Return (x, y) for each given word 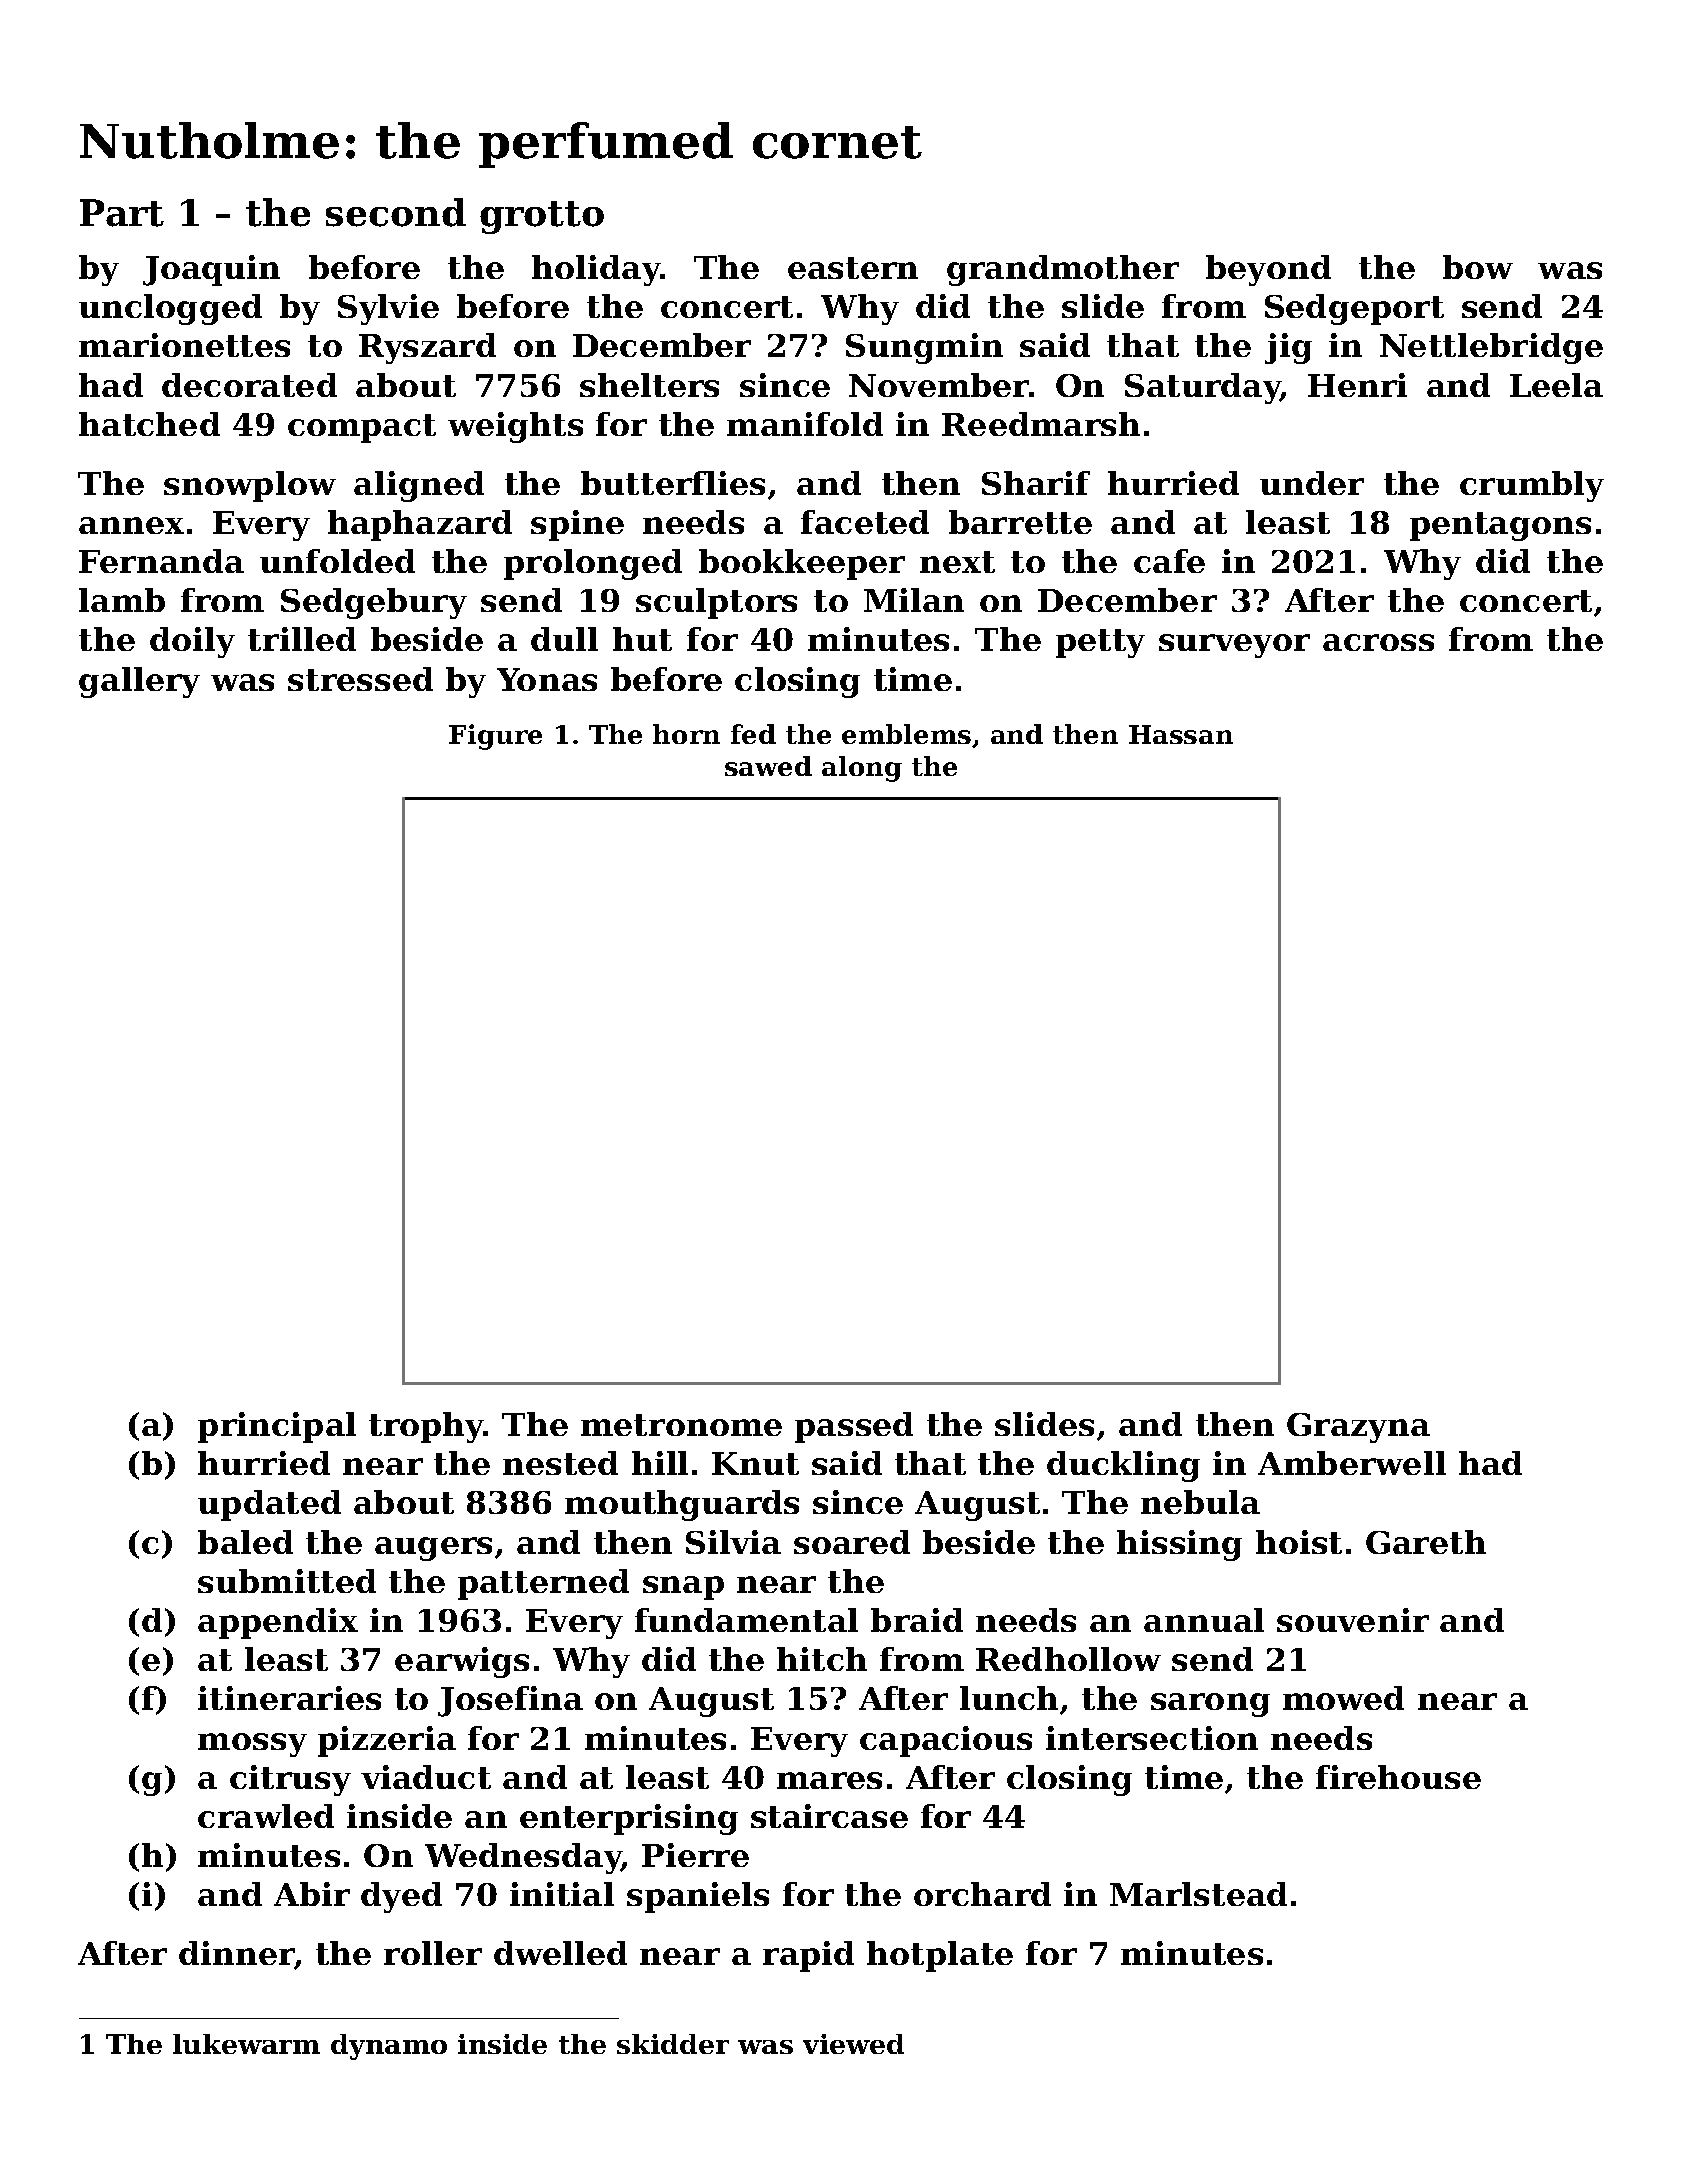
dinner (237, 1955)
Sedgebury (374, 603)
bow (1478, 267)
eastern (853, 268)
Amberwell (1352, 1463)
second (396, 212)
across (1378, 642)
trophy (426, 1427)
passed (854, 1427)
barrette (1020, 522)
